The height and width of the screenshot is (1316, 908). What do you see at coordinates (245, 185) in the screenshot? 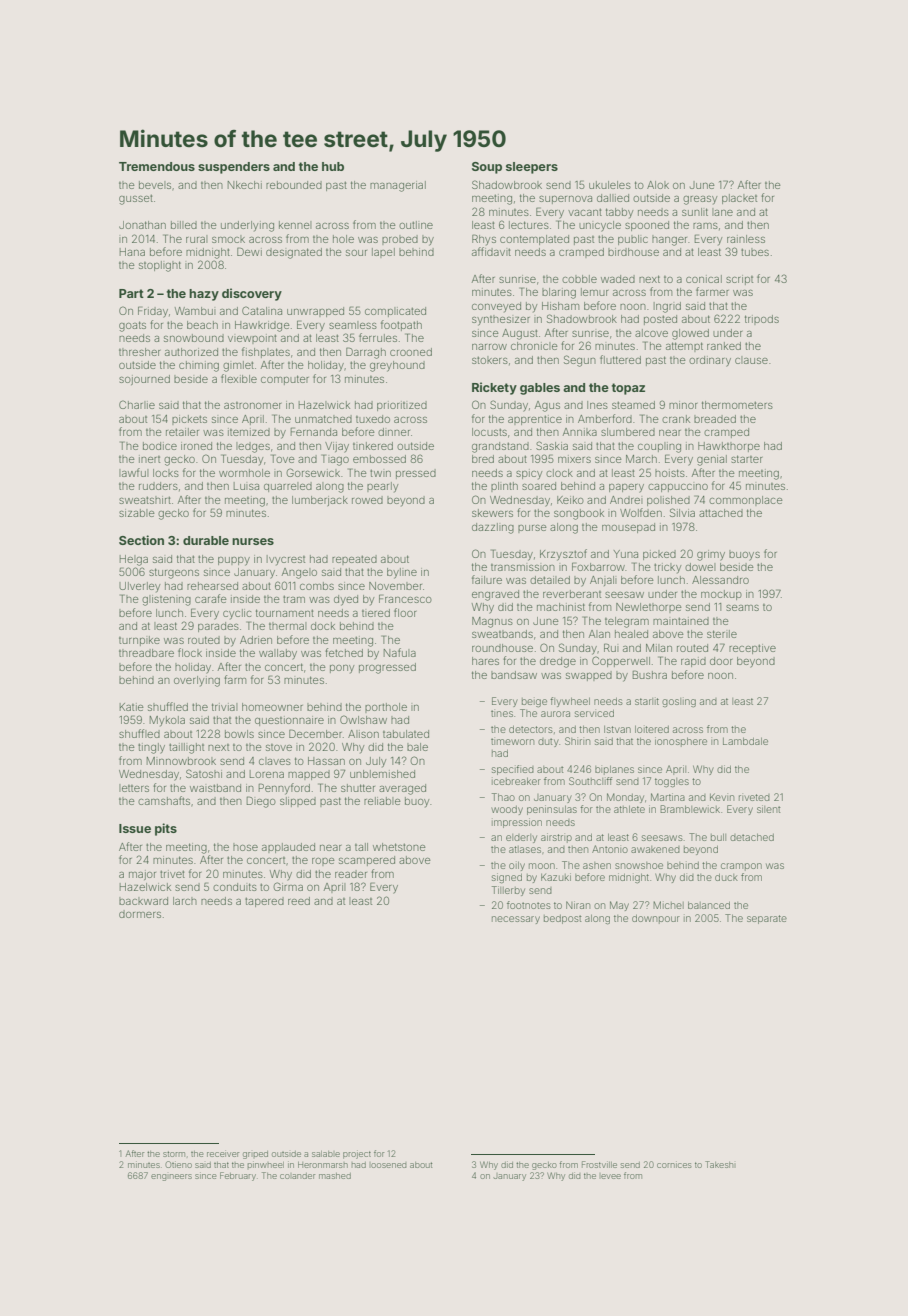
I see `Nkechi` at bounding box center [245, 185].
